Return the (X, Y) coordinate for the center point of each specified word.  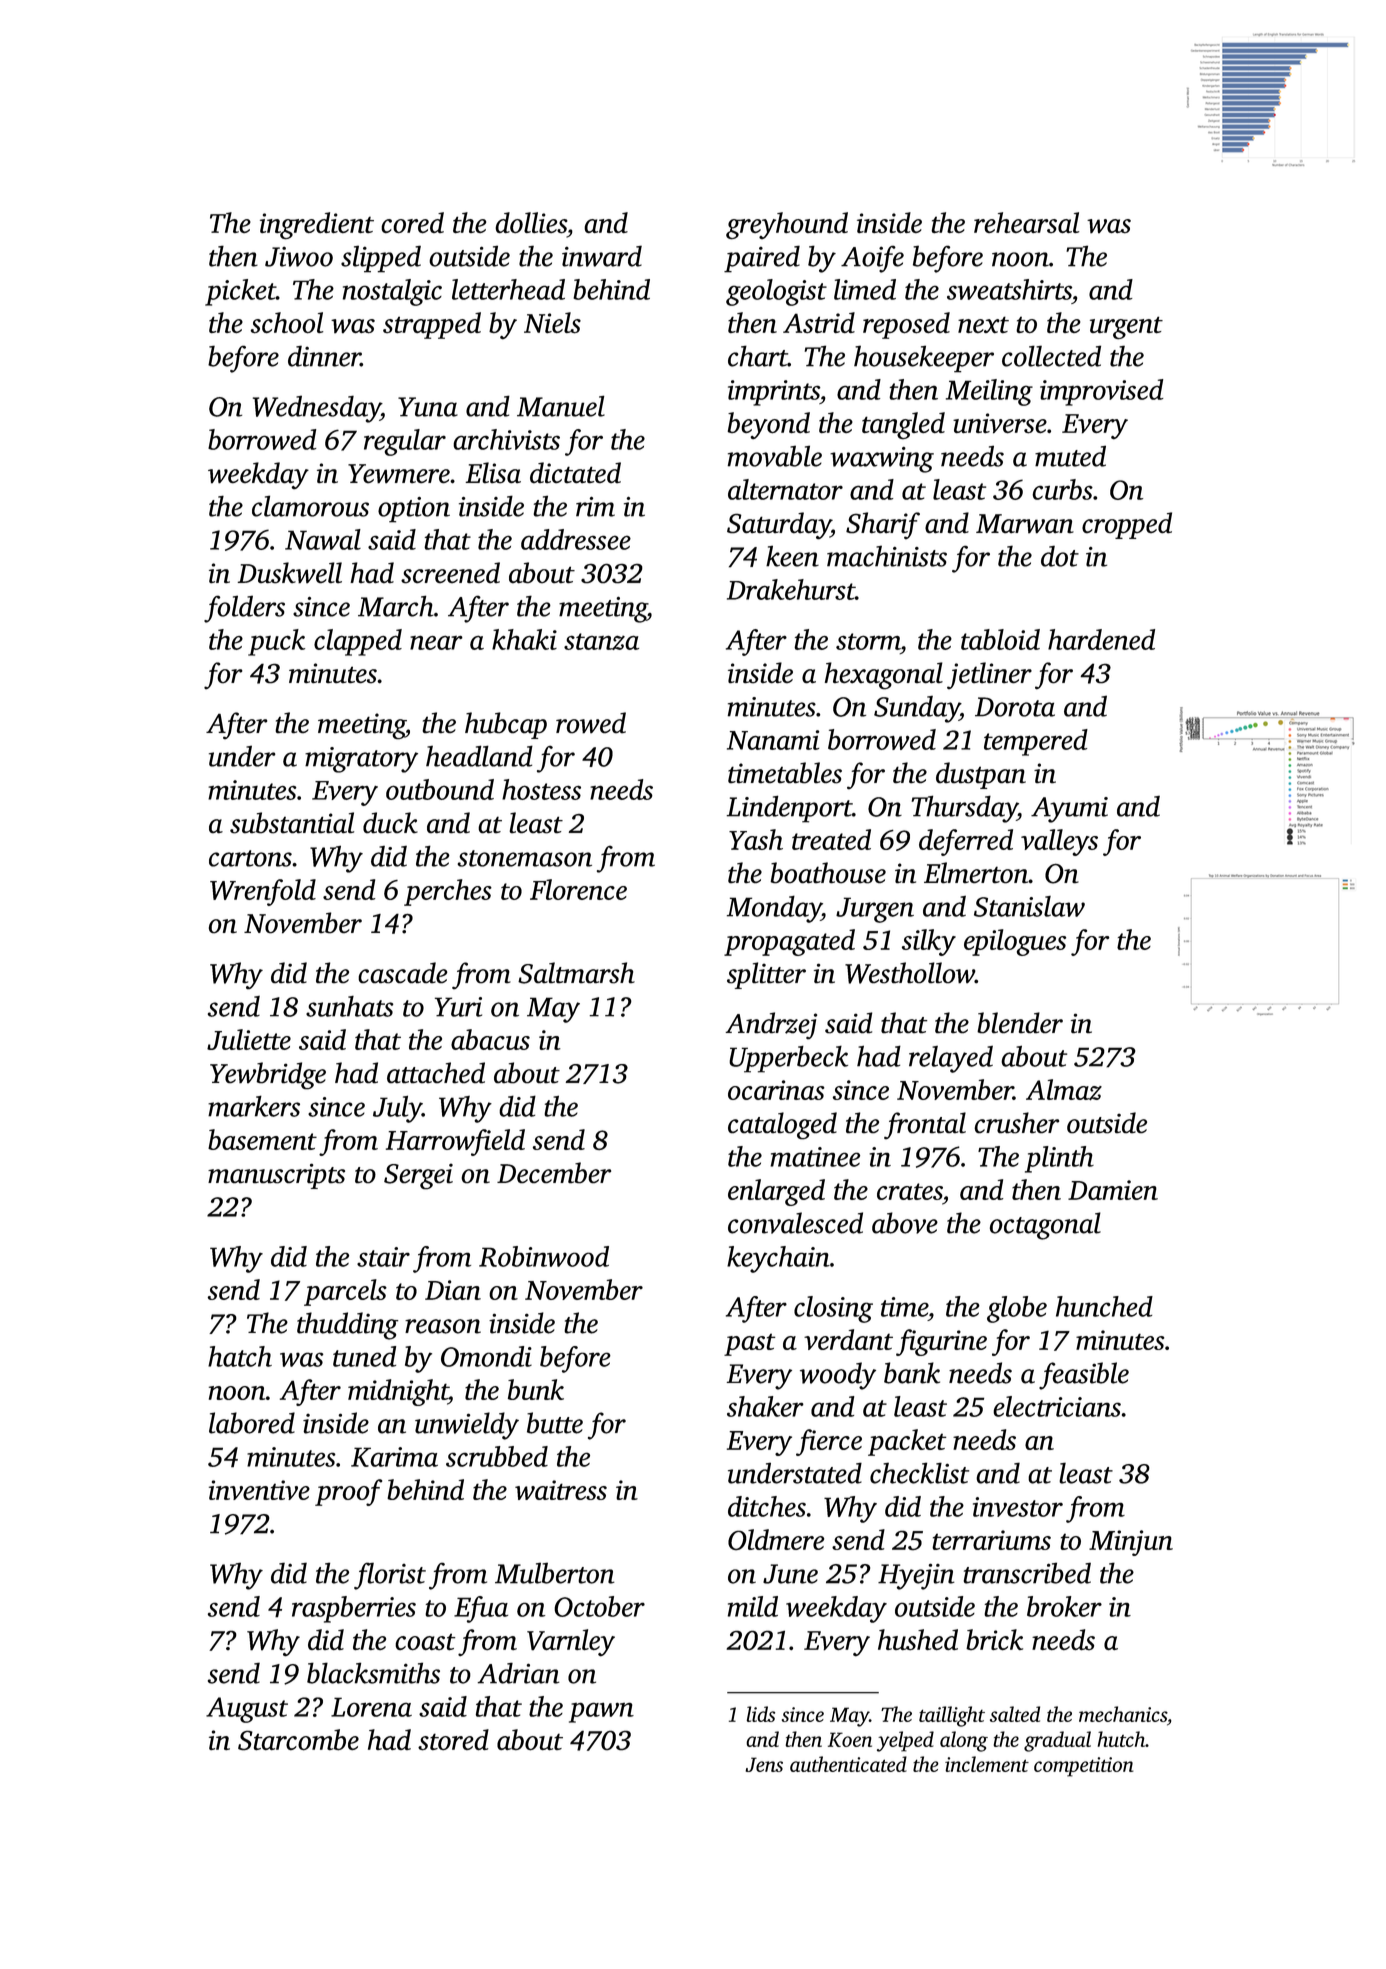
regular (405, 442)
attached (436, 1073)
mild (753, 1606)
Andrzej (771, 1026)
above (905, 1223)
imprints (774, 393)
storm (868, 641)
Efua (481, 1609)
